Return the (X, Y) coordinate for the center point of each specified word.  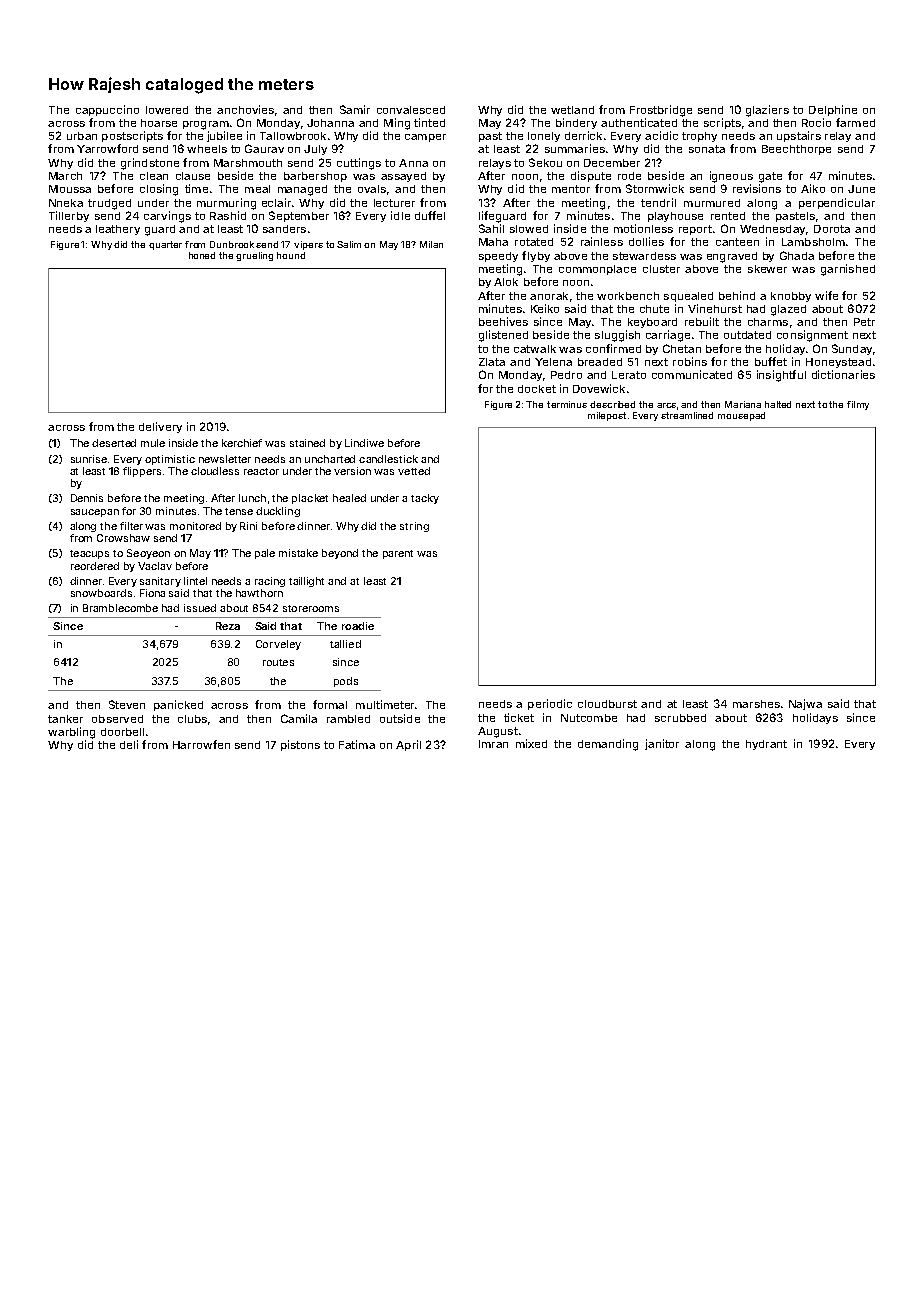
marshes (756, 704)
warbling (71, 733)
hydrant (766, 745)
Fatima (357, 744)
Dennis (87, 498)
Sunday (852, 349)
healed (349, 498)
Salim (349, 244)
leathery (118, 230)
